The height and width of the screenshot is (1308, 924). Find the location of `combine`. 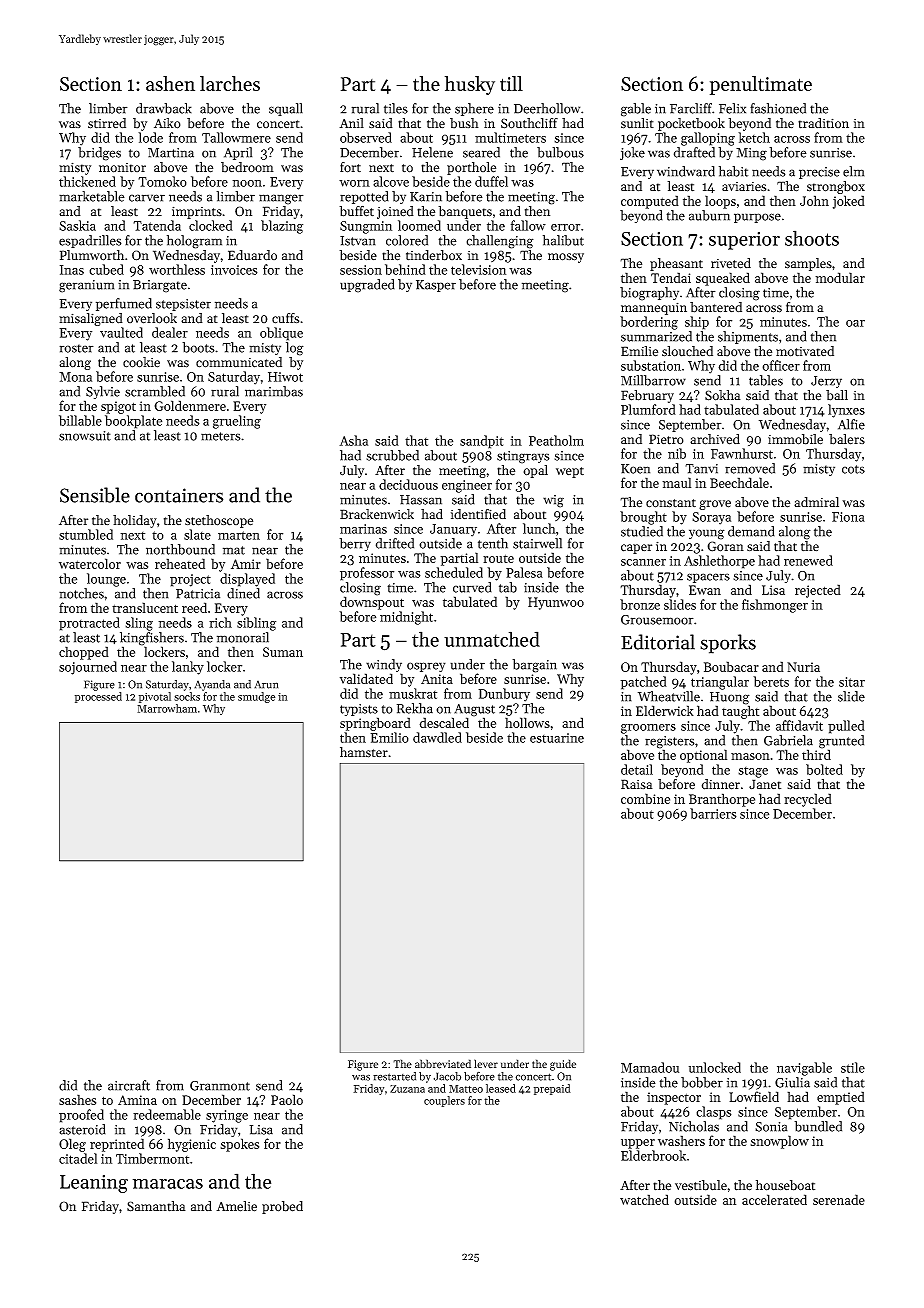

combine is located at coordinates (645, 798).
